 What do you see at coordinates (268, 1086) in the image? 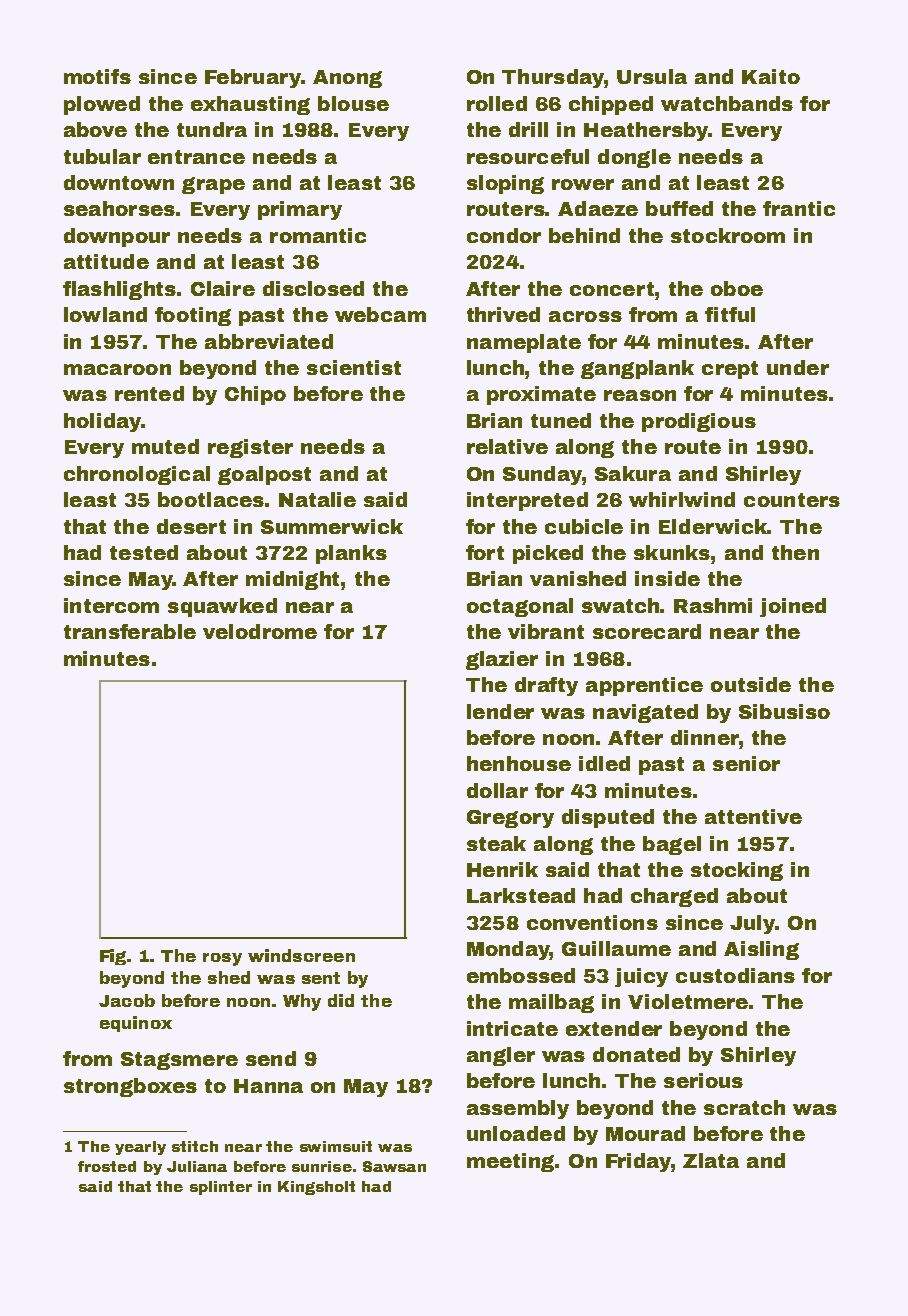
I see `Hanna` at bounding box center [268, 1086].
